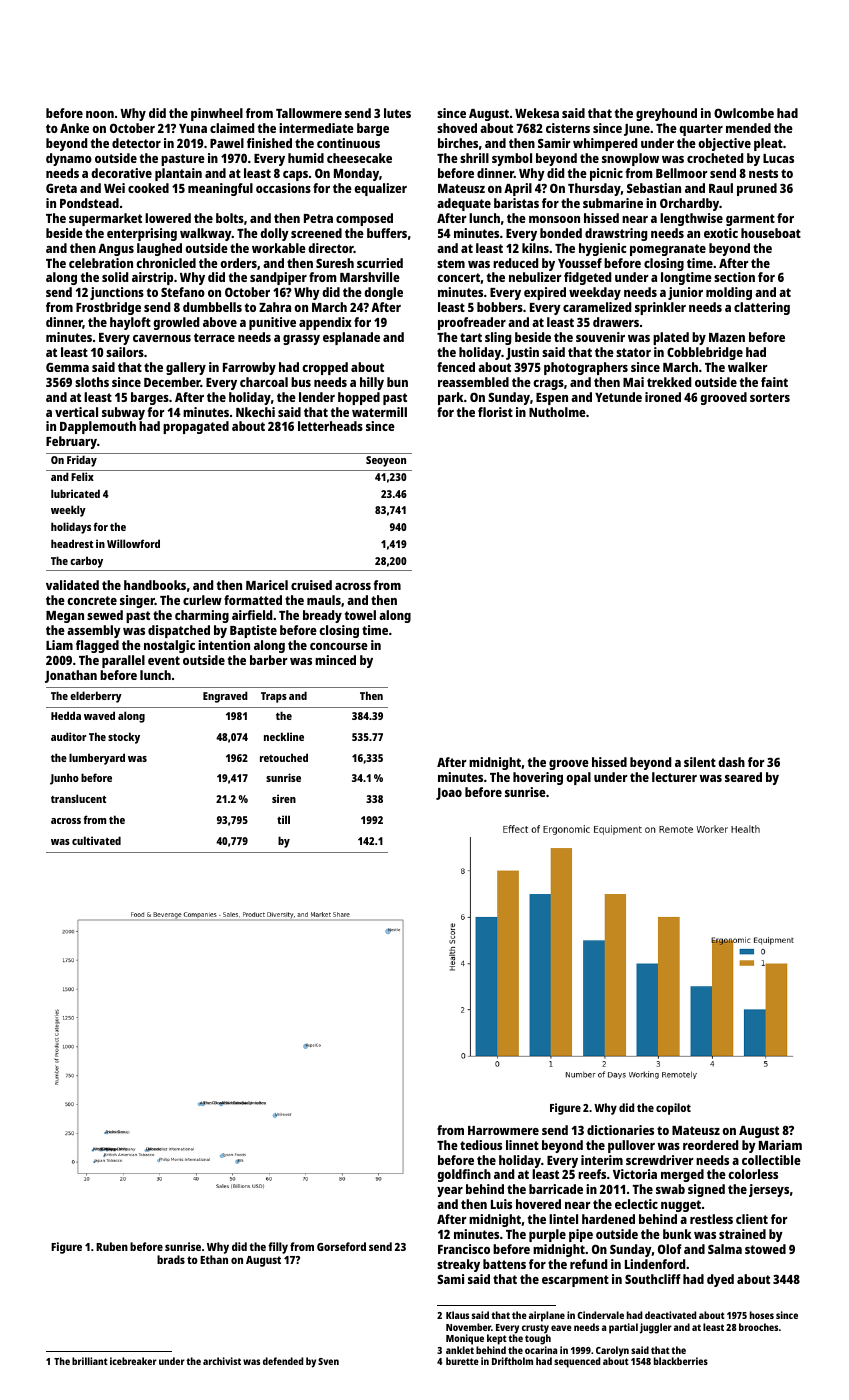  What do you see at coordinates (481, 1145) in the page?
I see `tedious` at bounding box center [481, 1145].
